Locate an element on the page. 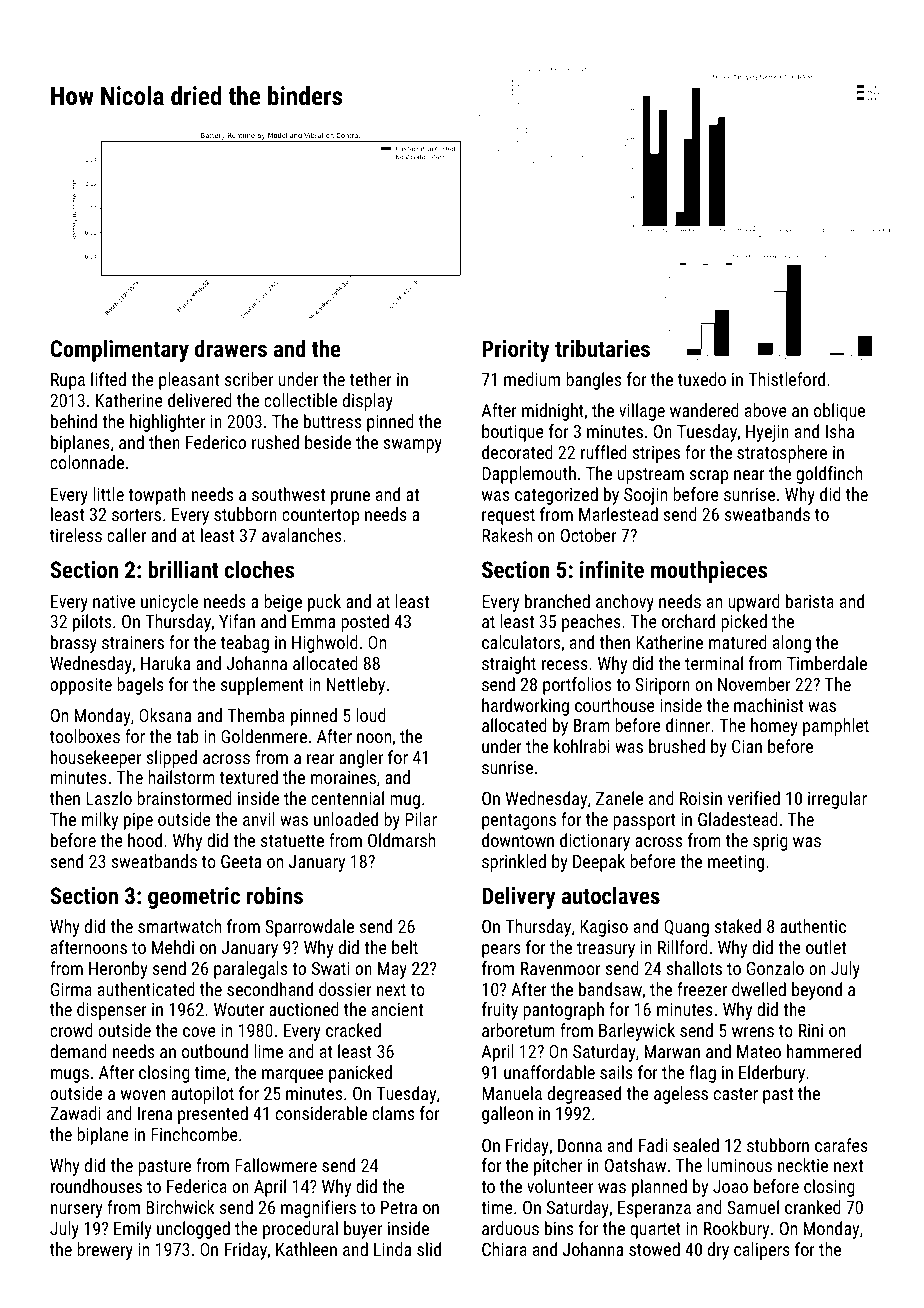 The image size is (924, 1308). Rupa is located at coordinates (68, 381).
